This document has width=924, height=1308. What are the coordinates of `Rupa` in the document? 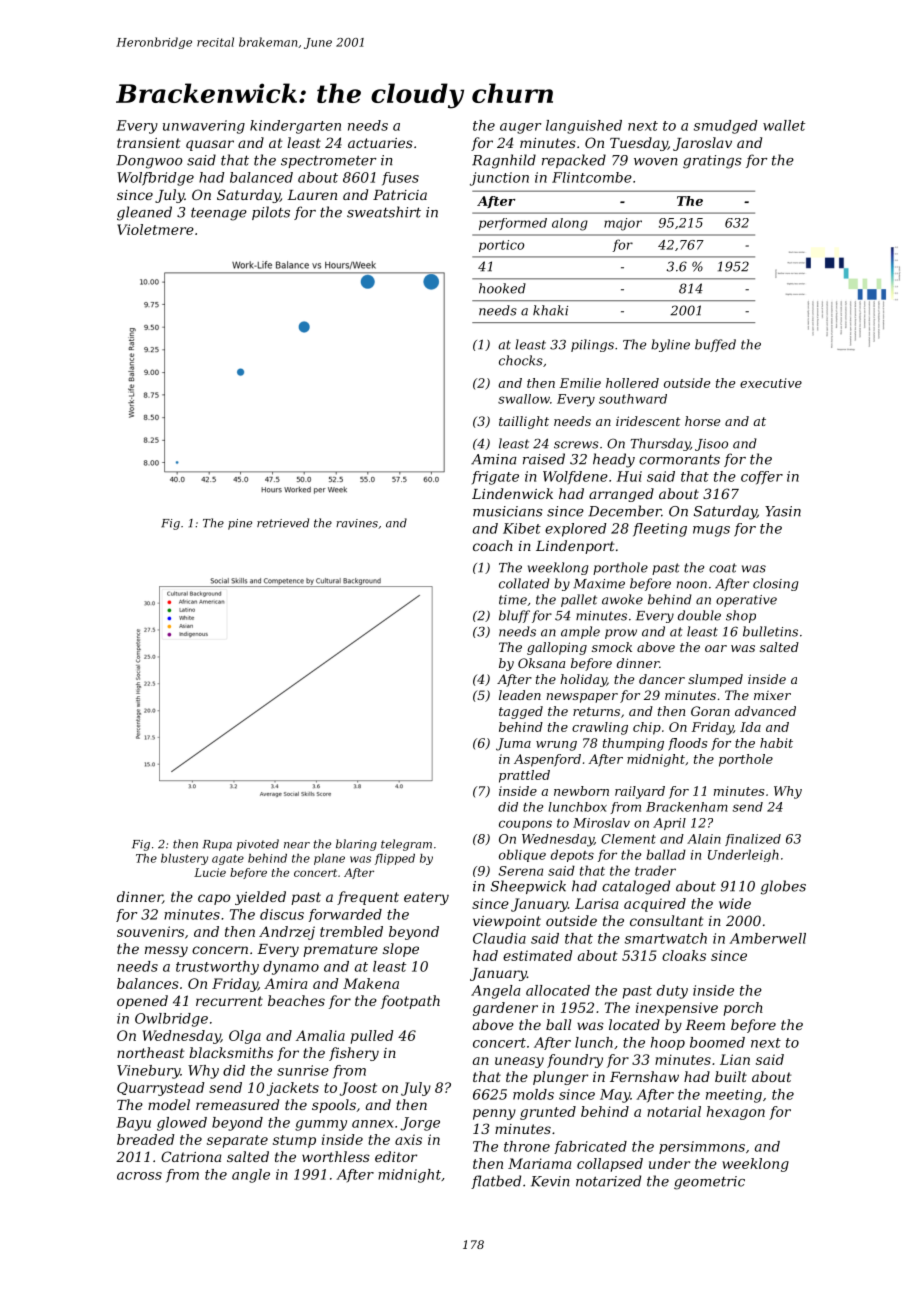 It's located at (217, 845).
